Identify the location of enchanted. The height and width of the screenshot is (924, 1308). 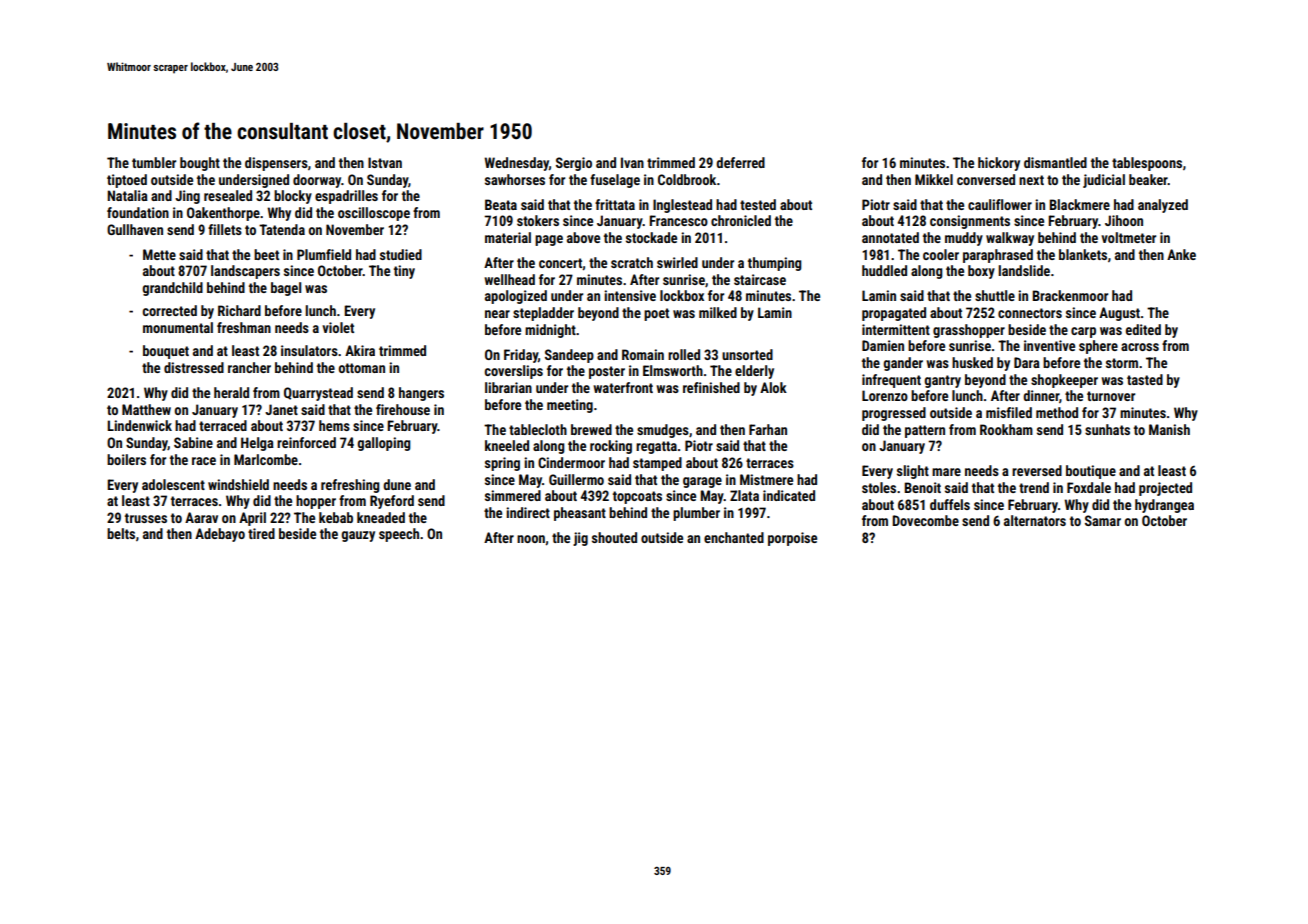
(734, 537).
